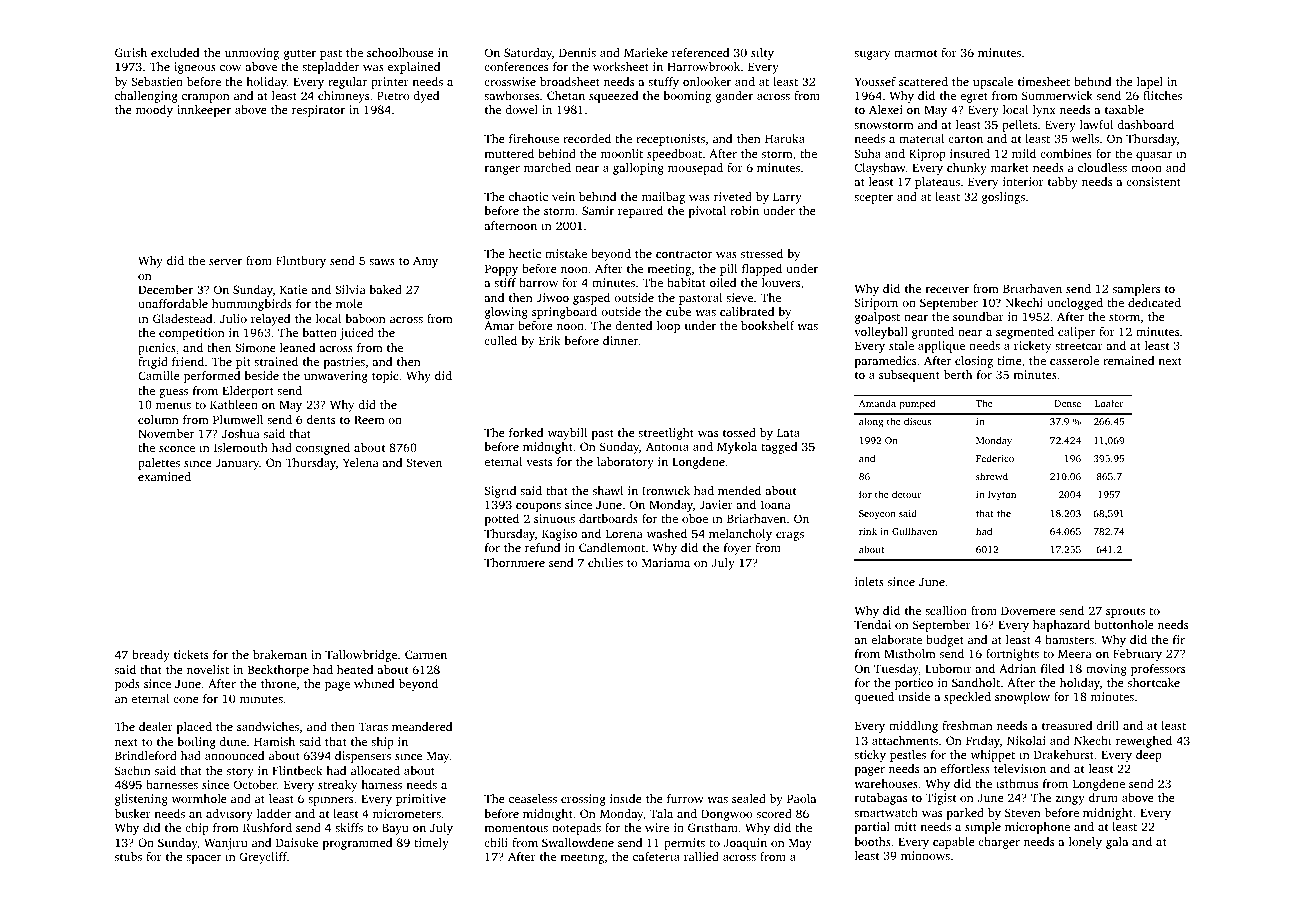  I want to click on microphone, so click(1037, 828).
